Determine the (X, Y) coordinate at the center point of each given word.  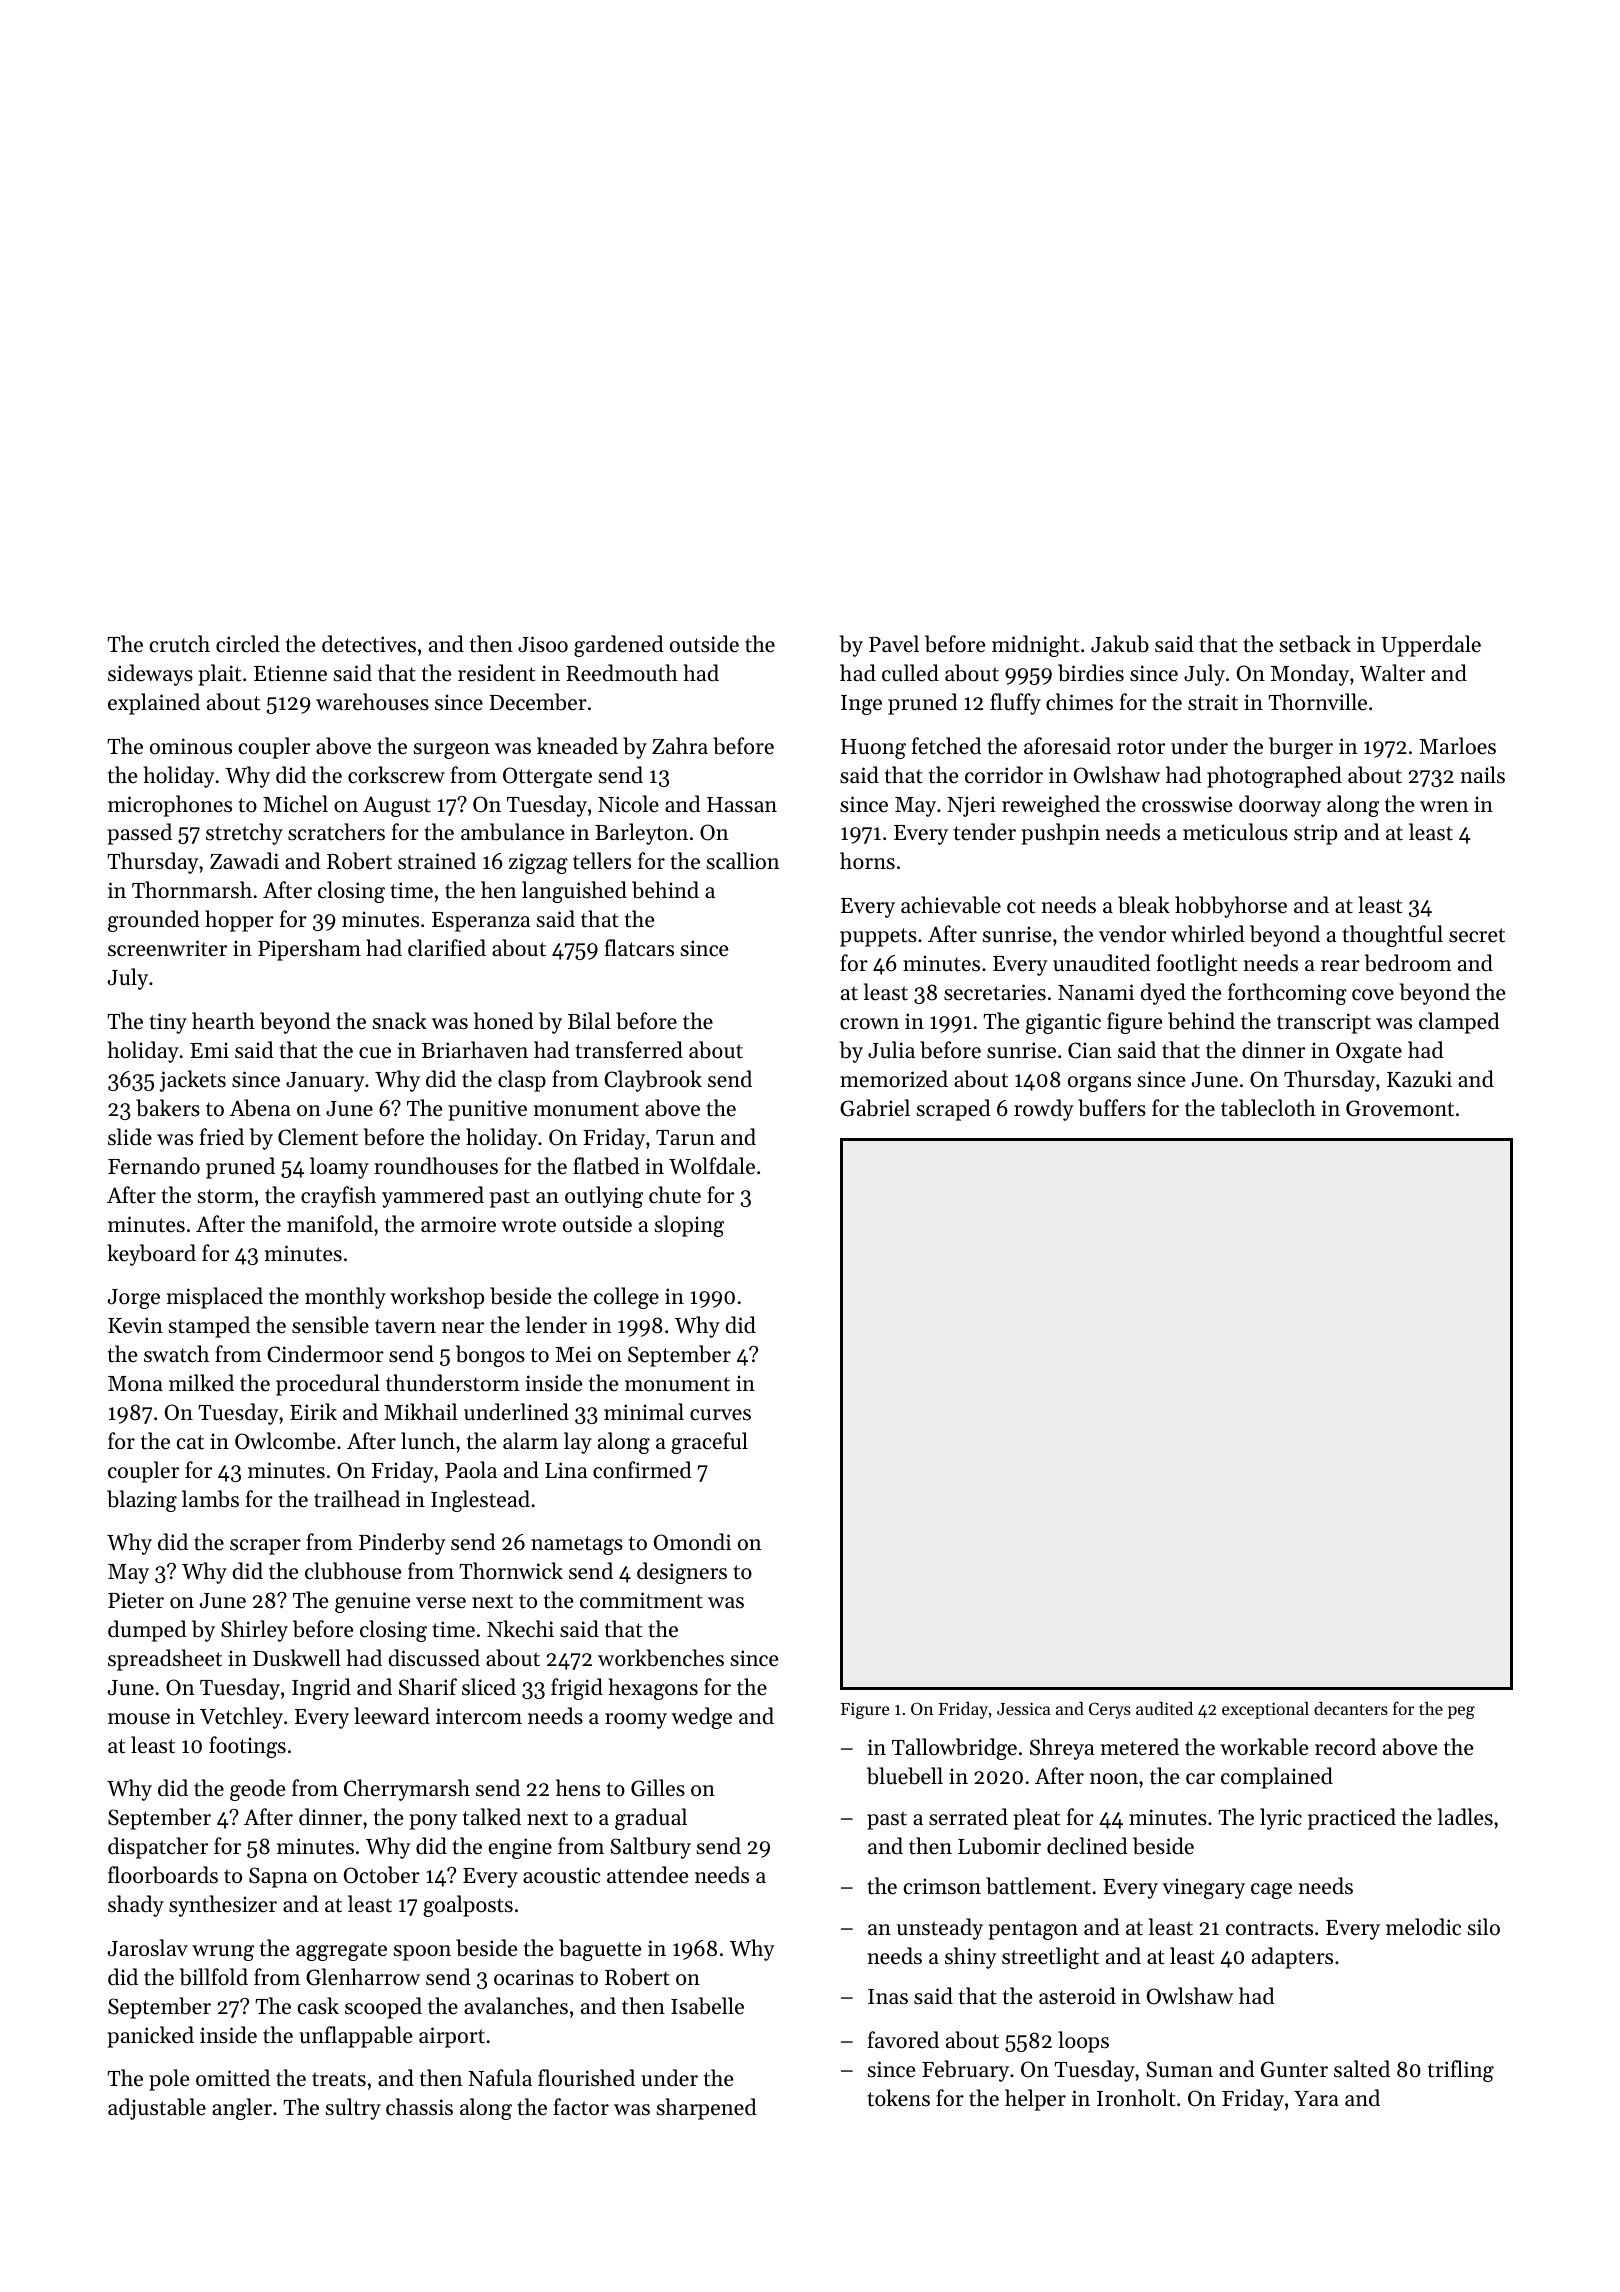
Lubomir (999, 1846)
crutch (180, 644)
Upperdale (1431, 646)
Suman (1179, 2069)
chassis (419, 2107)
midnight (1035, 646)
